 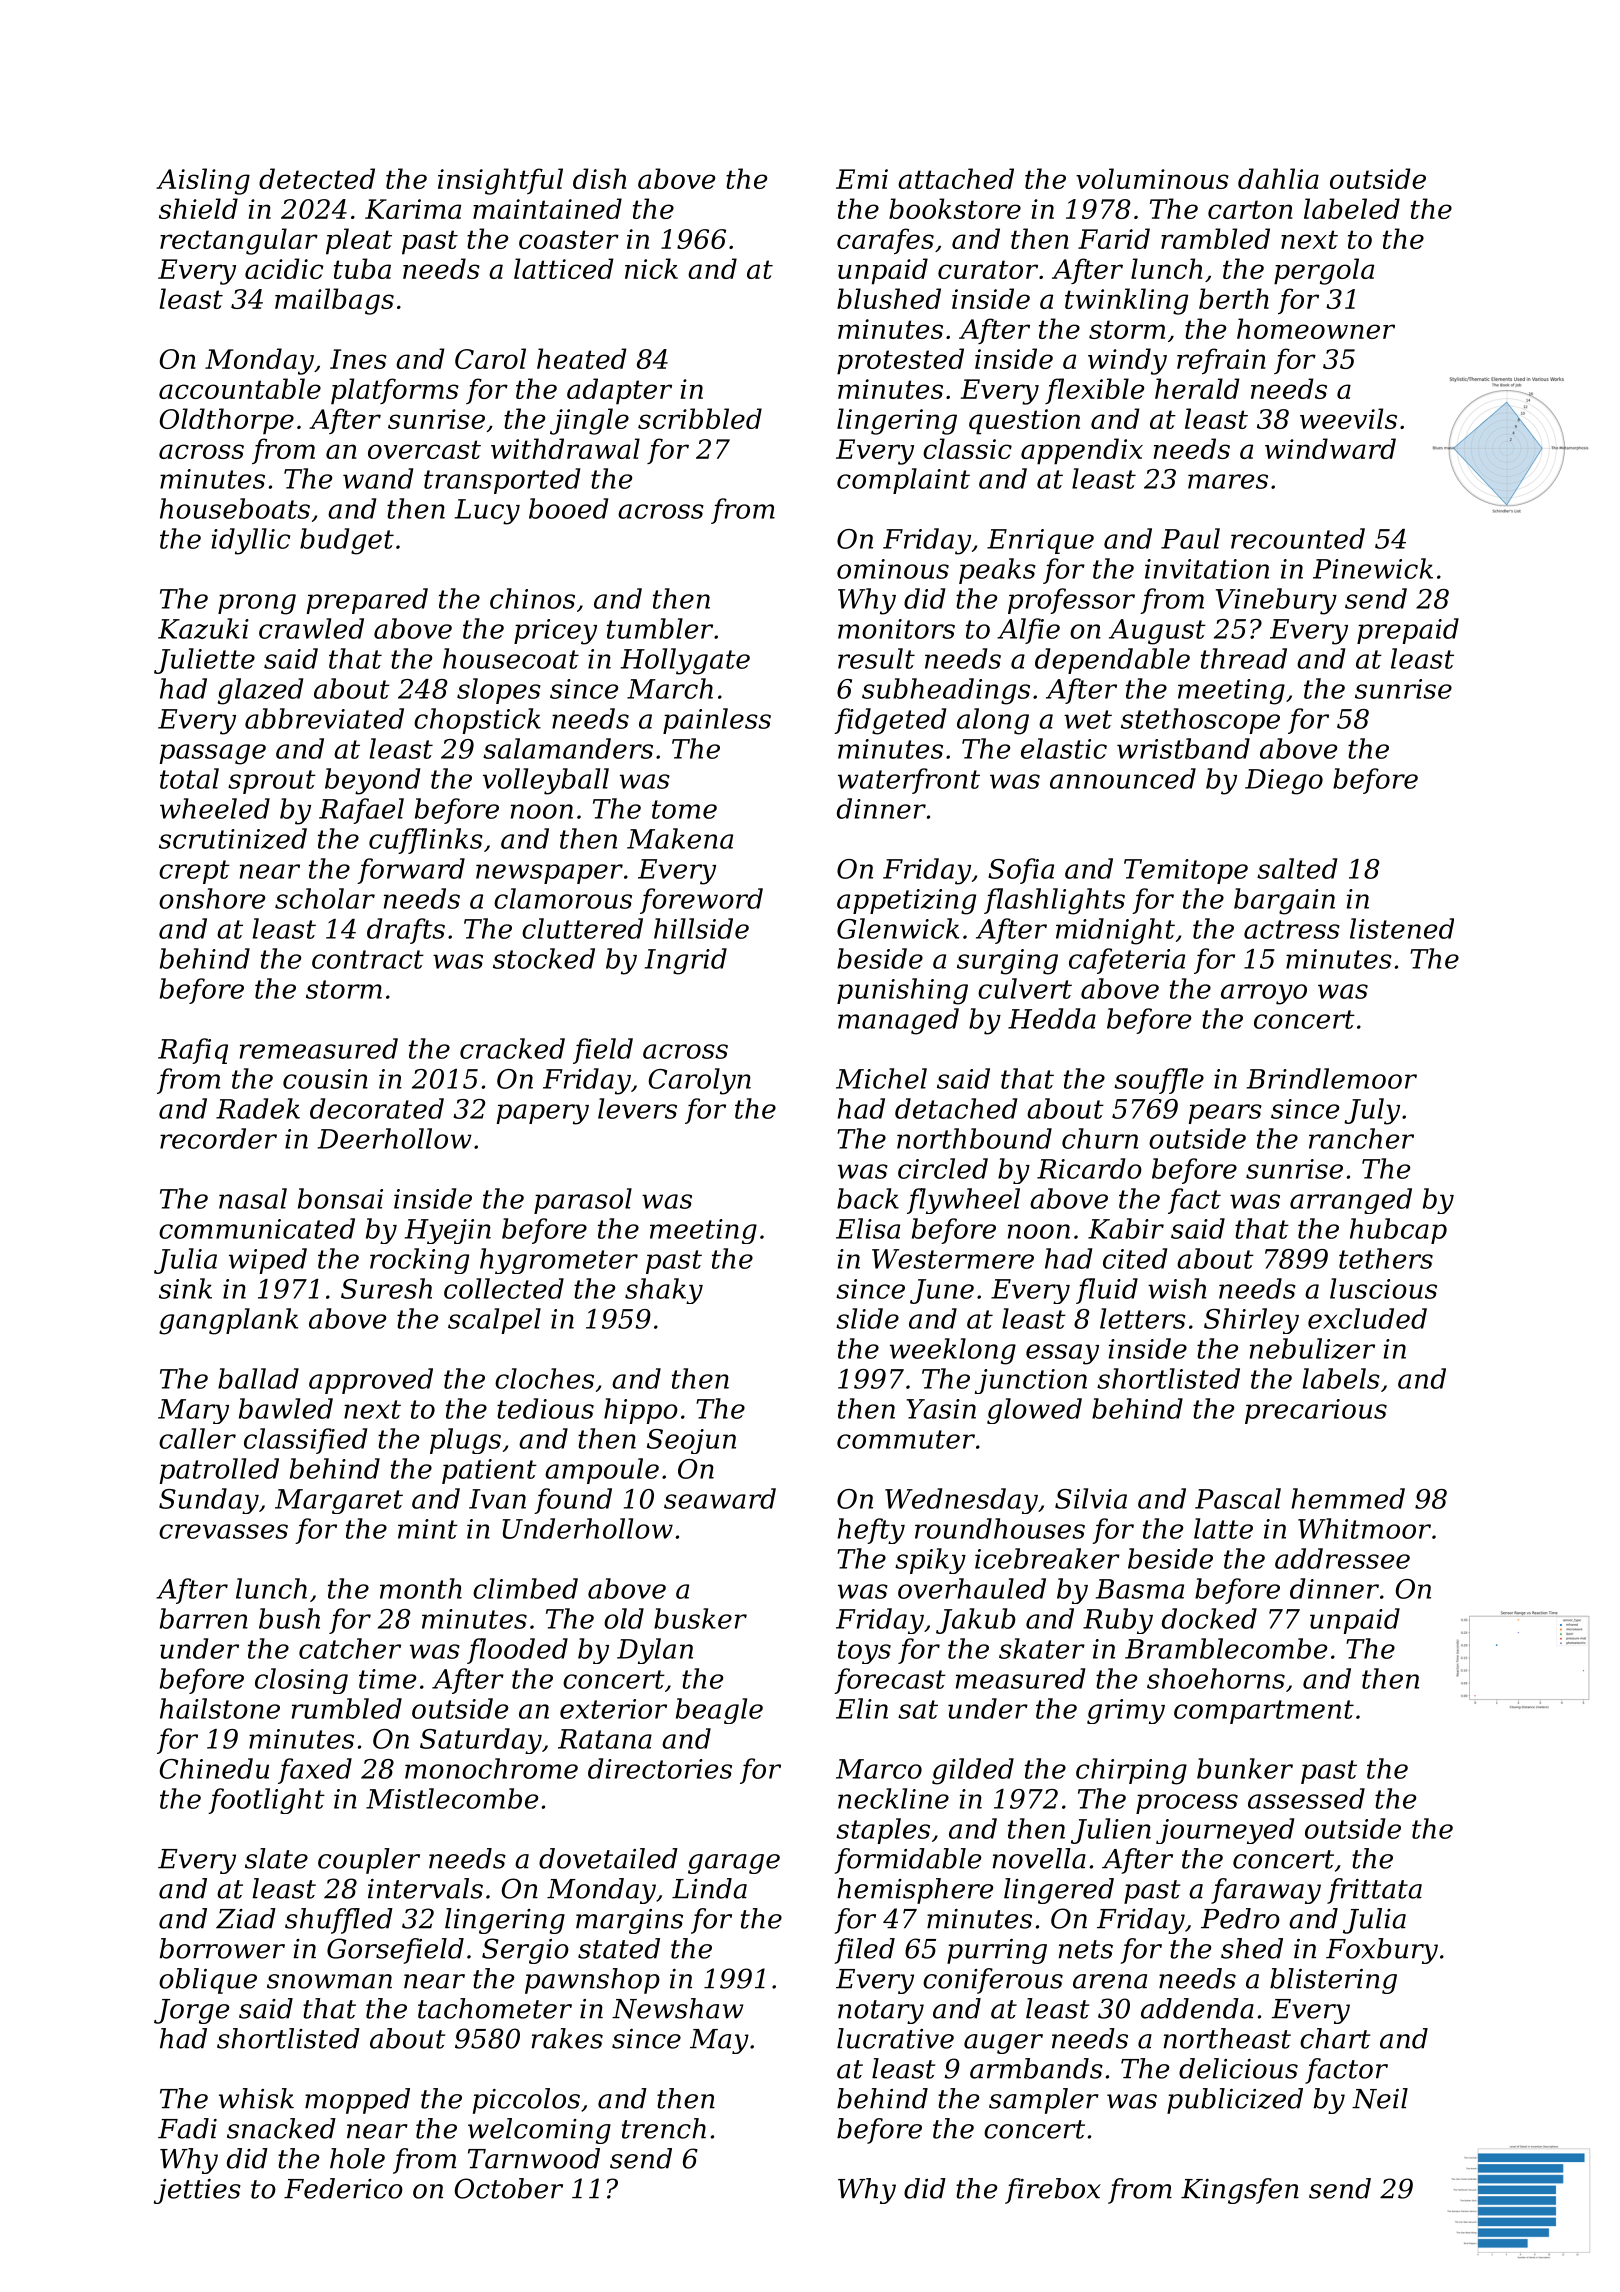 I want to click on scrutinized, so click(x=233, y=838).
